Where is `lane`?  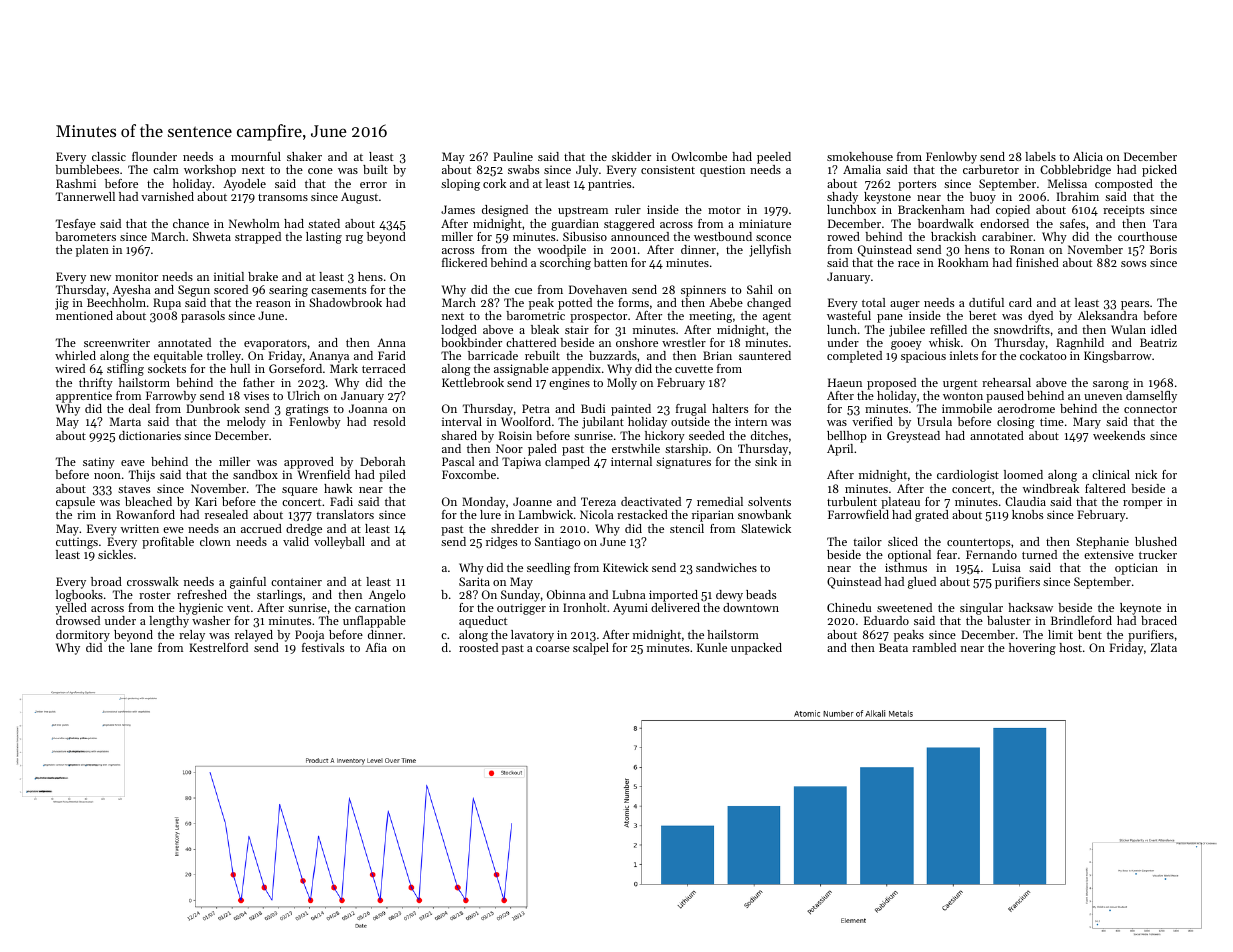
lane is located at coordinates (141, 647).
